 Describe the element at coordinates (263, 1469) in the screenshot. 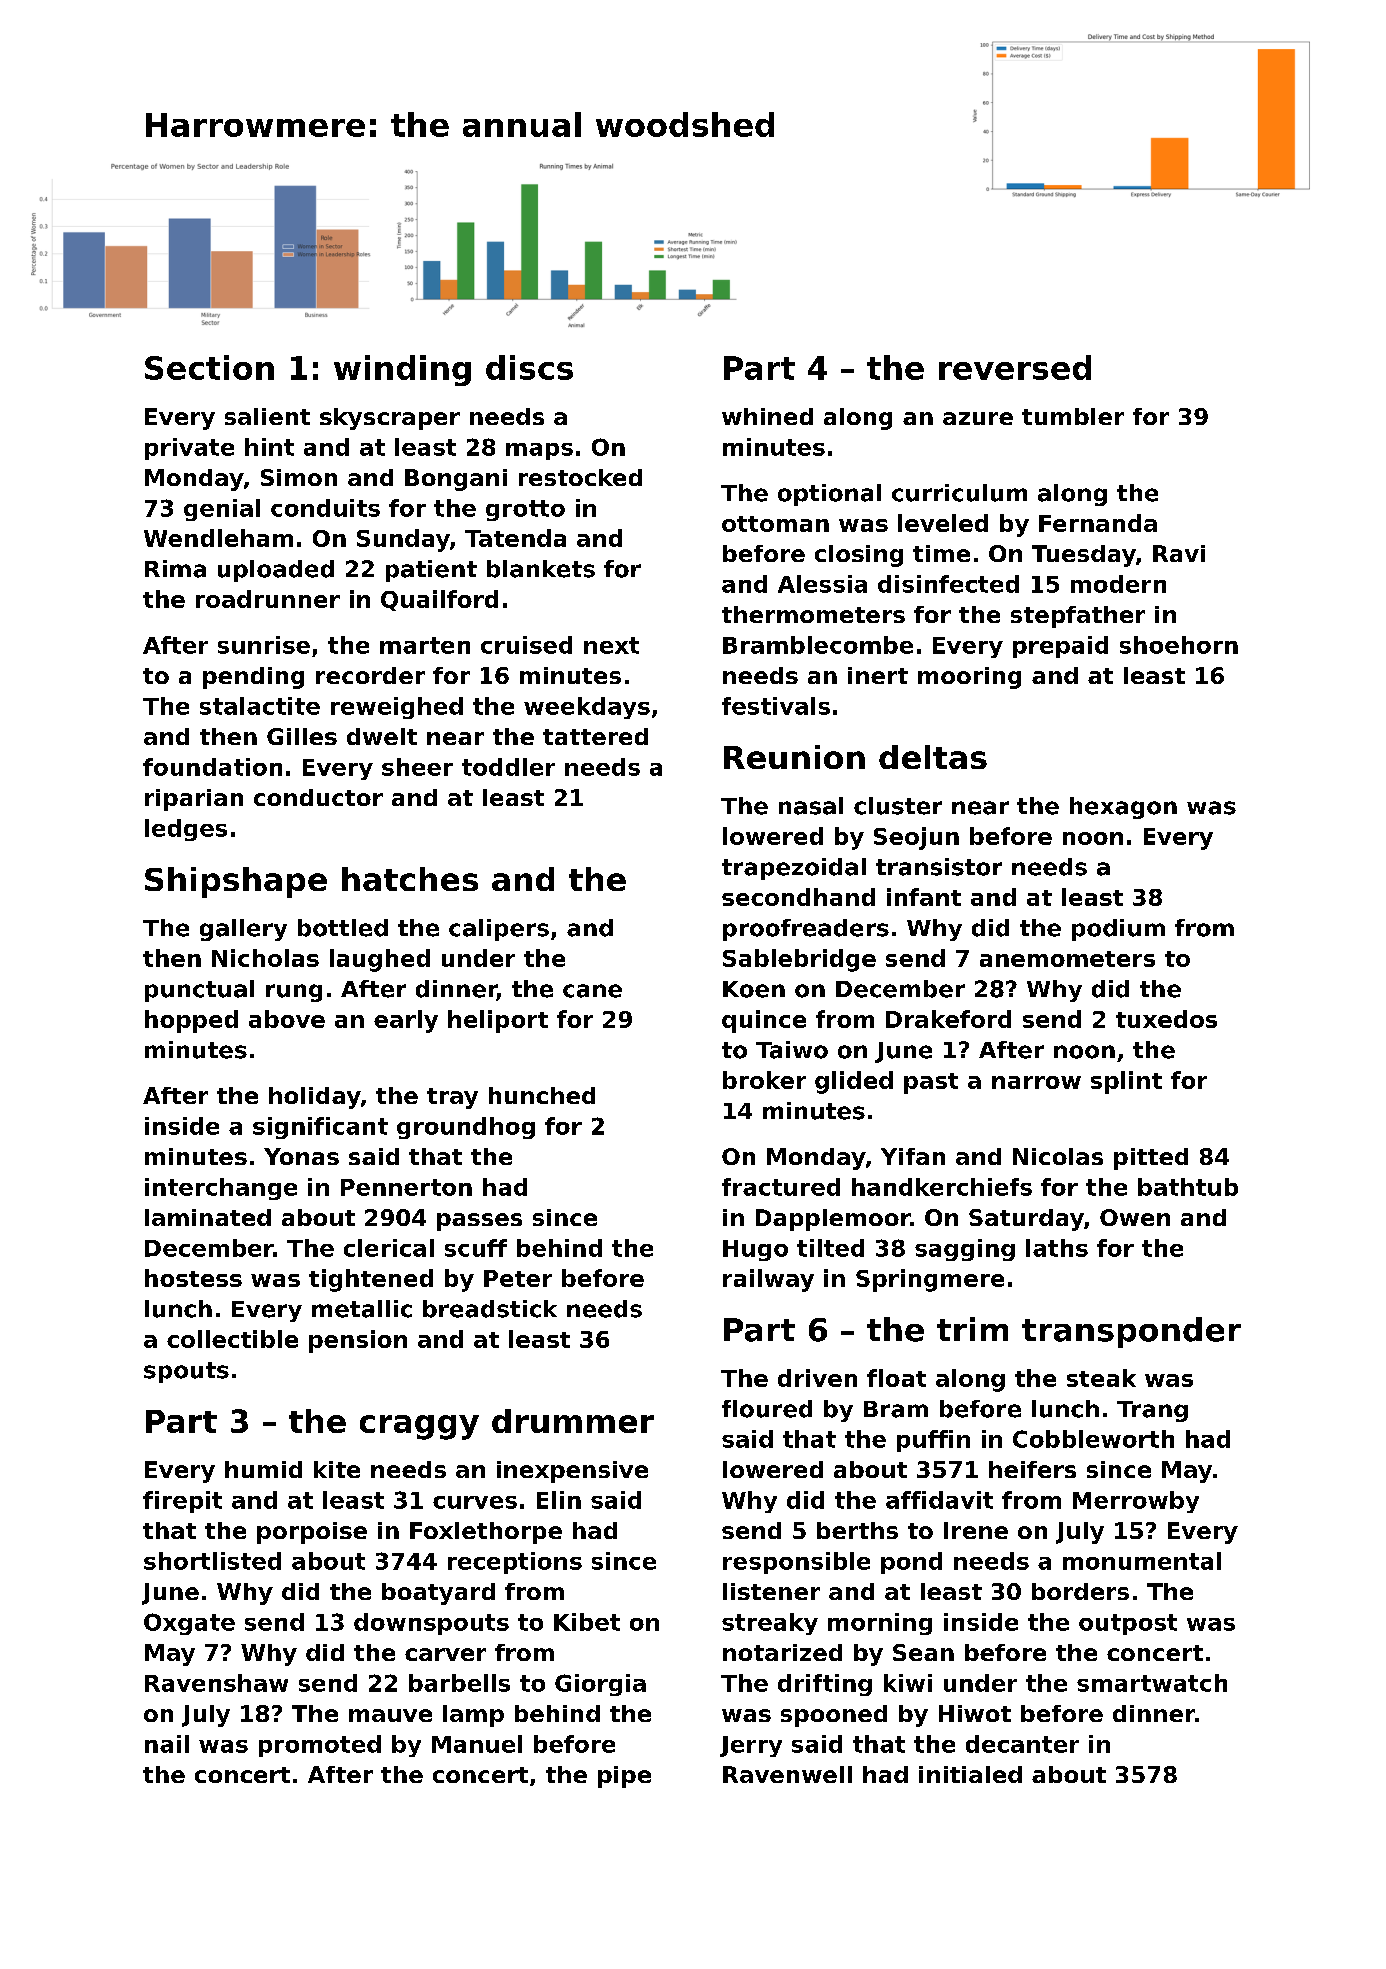

I see `humid` at that location.
